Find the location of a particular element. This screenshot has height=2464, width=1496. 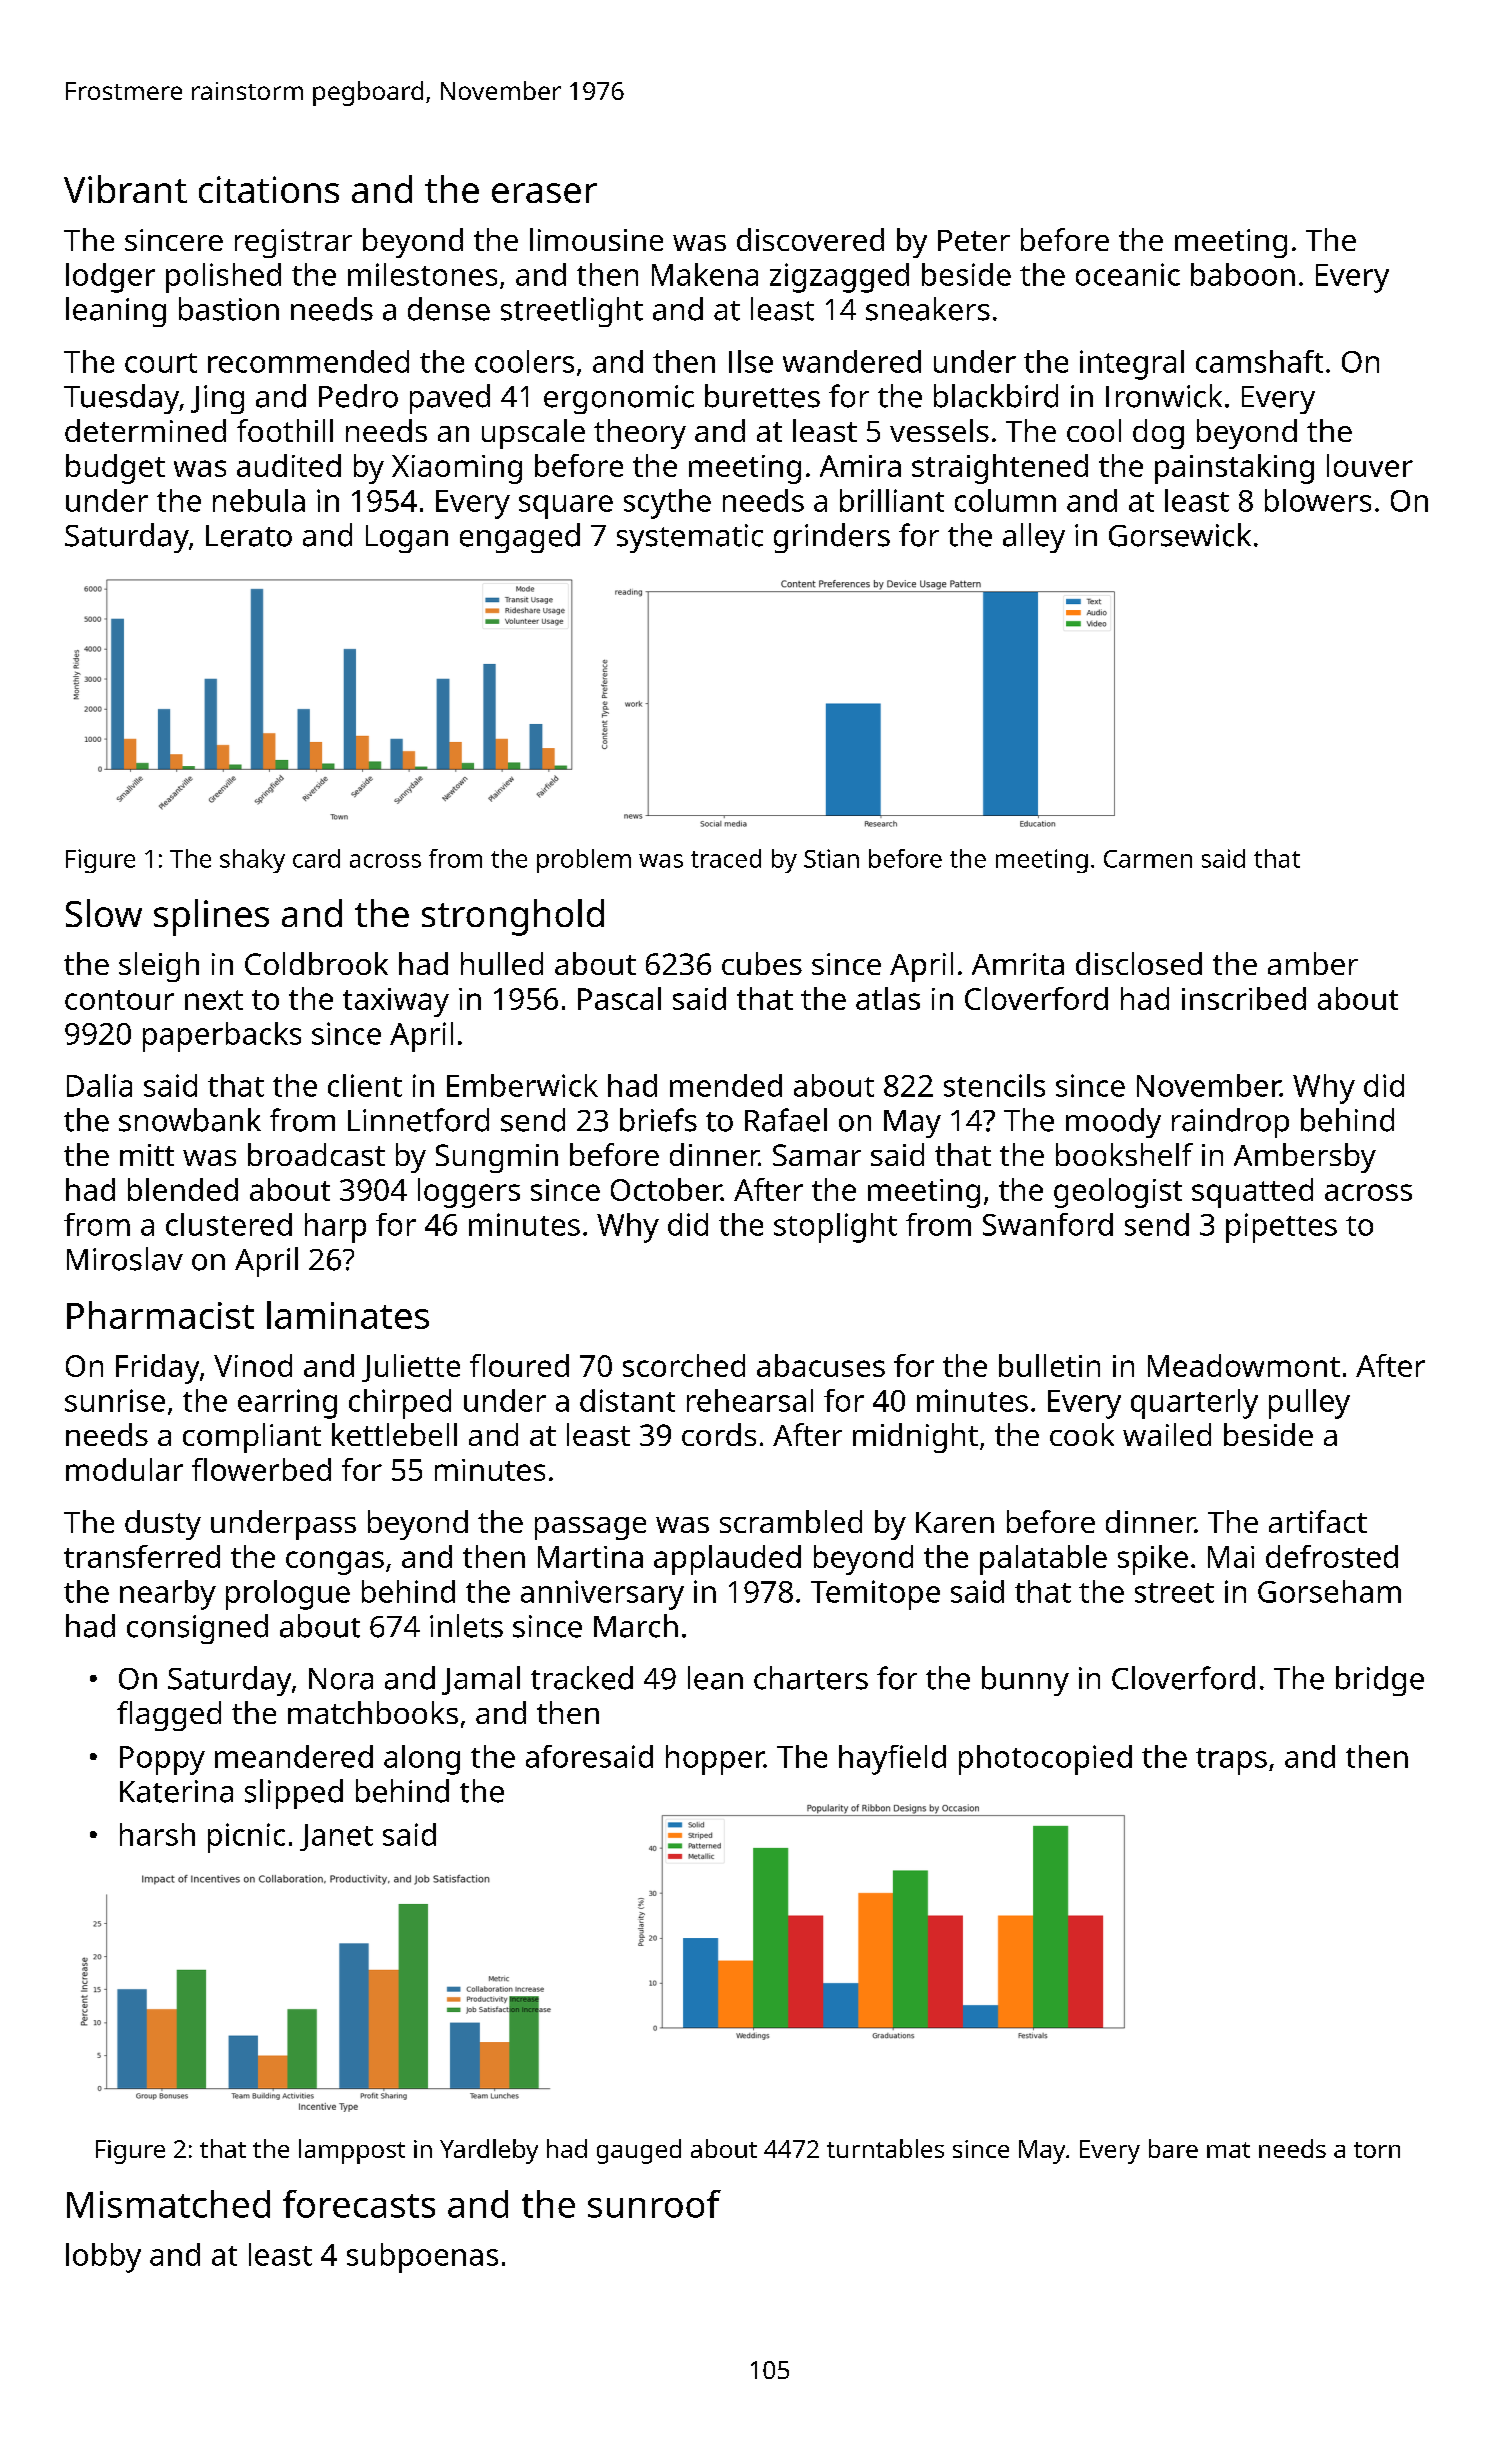

square is located at coordinates (566, 507).
